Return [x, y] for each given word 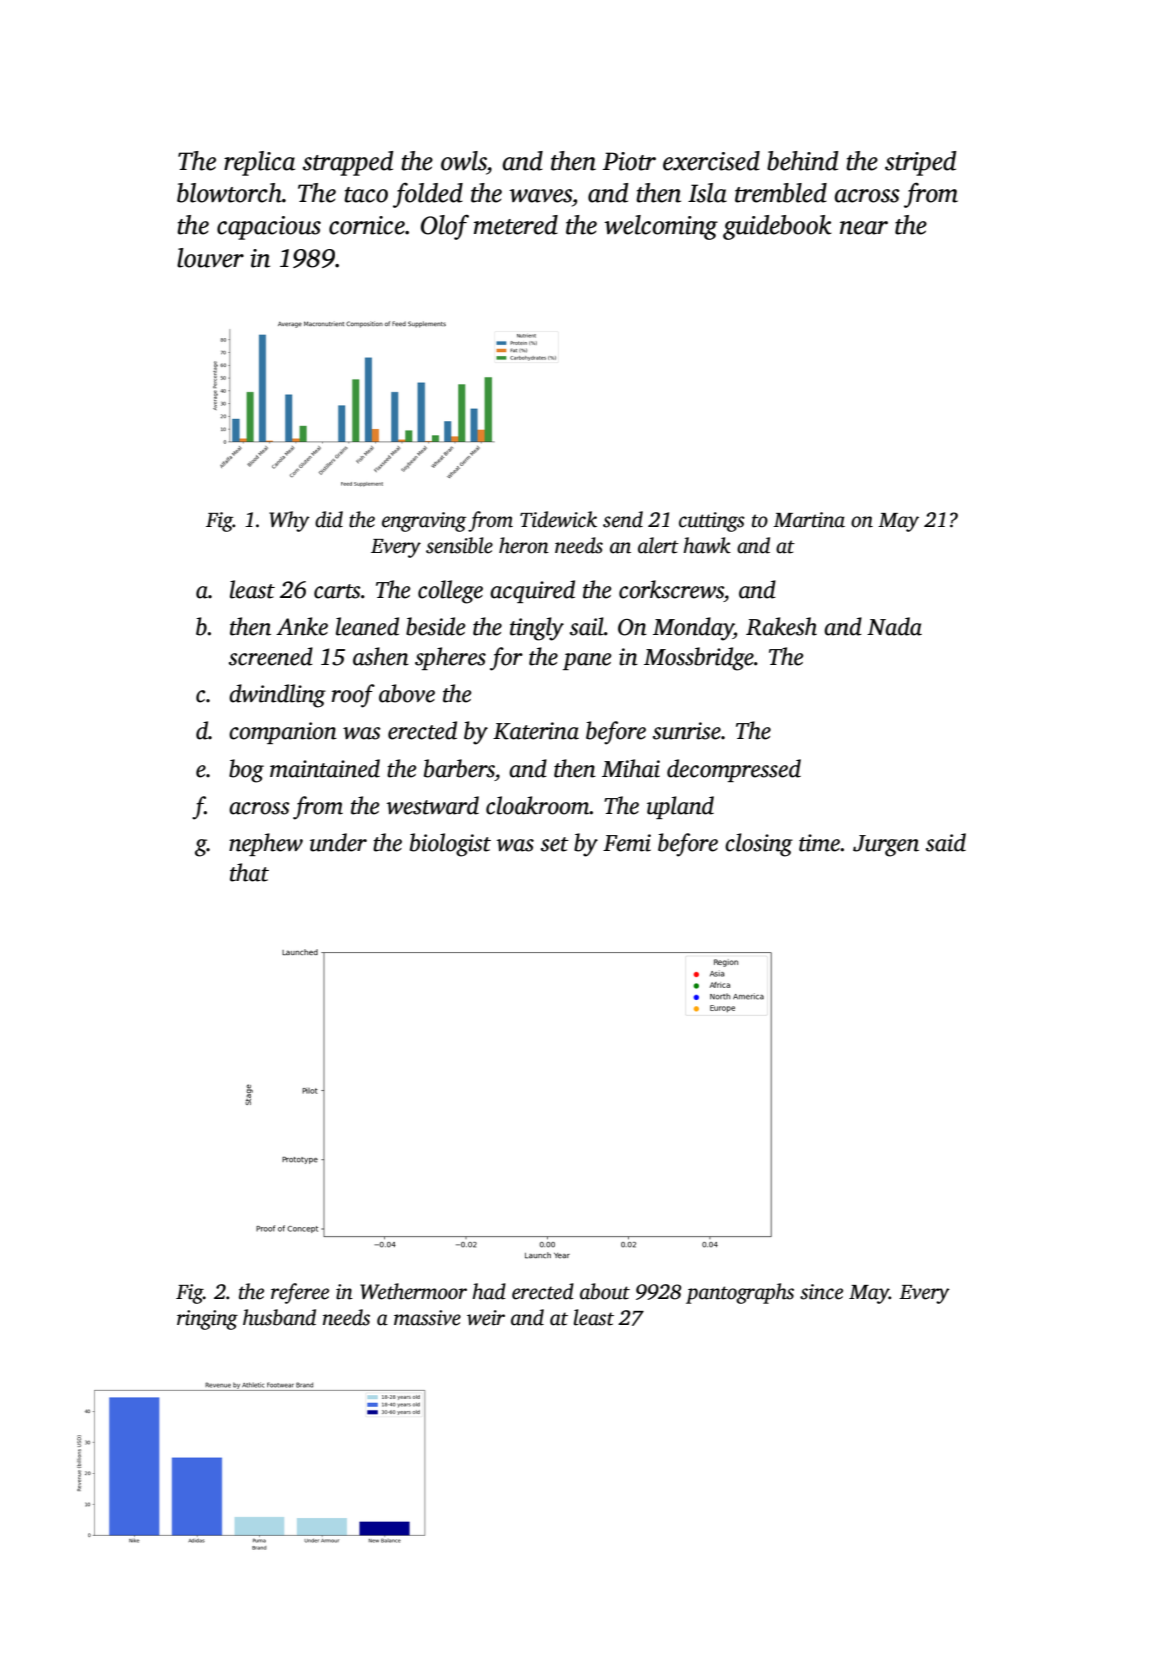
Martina [809, 520]
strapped [348, 163]
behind [802, 161]
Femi [627, 843]
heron [524, 545]
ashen [381, 656]
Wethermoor [413, 1291]
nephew [266, 844]
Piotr [629, 161]
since [821, 1292]
